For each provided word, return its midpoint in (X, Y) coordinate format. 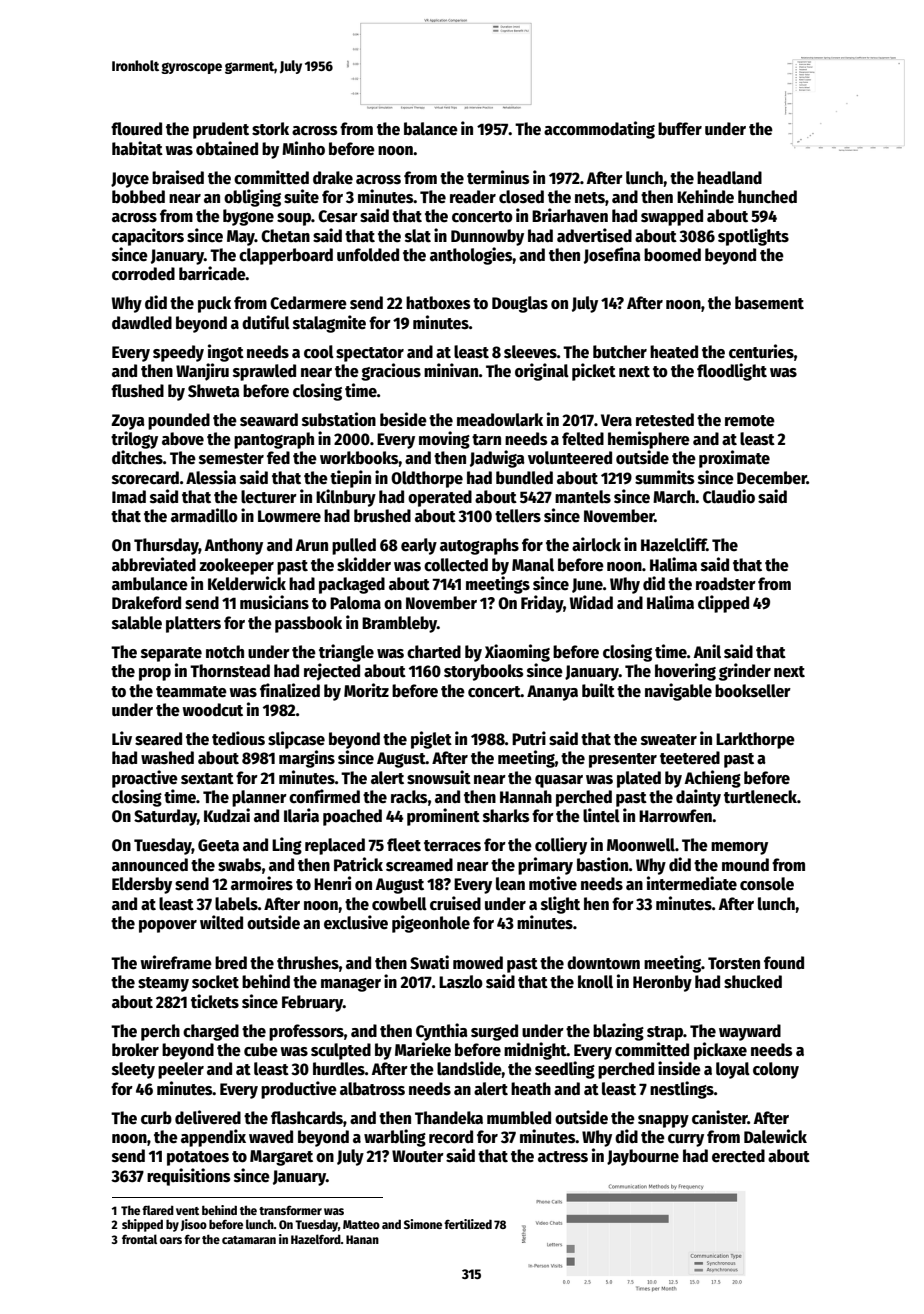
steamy (163, 984)
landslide (469, 1068)
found (784, 963)
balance (431, 129)
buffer (680, 129)
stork (270, 129)
